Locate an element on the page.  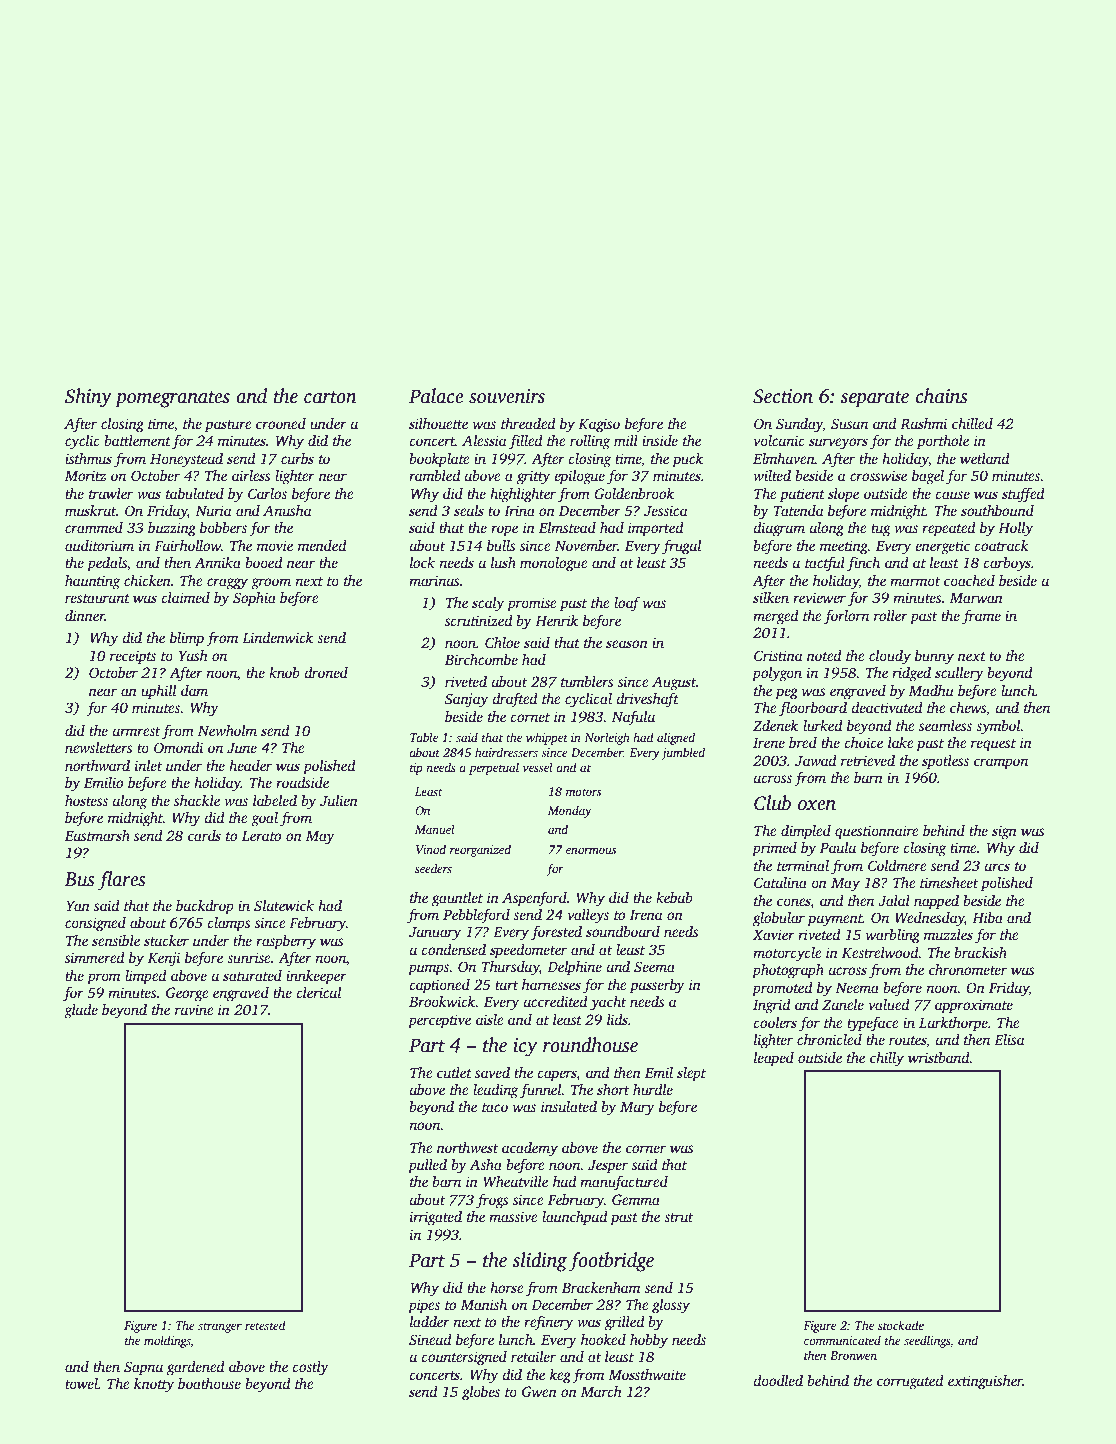
strut is located at coordinates (678, 1217).
